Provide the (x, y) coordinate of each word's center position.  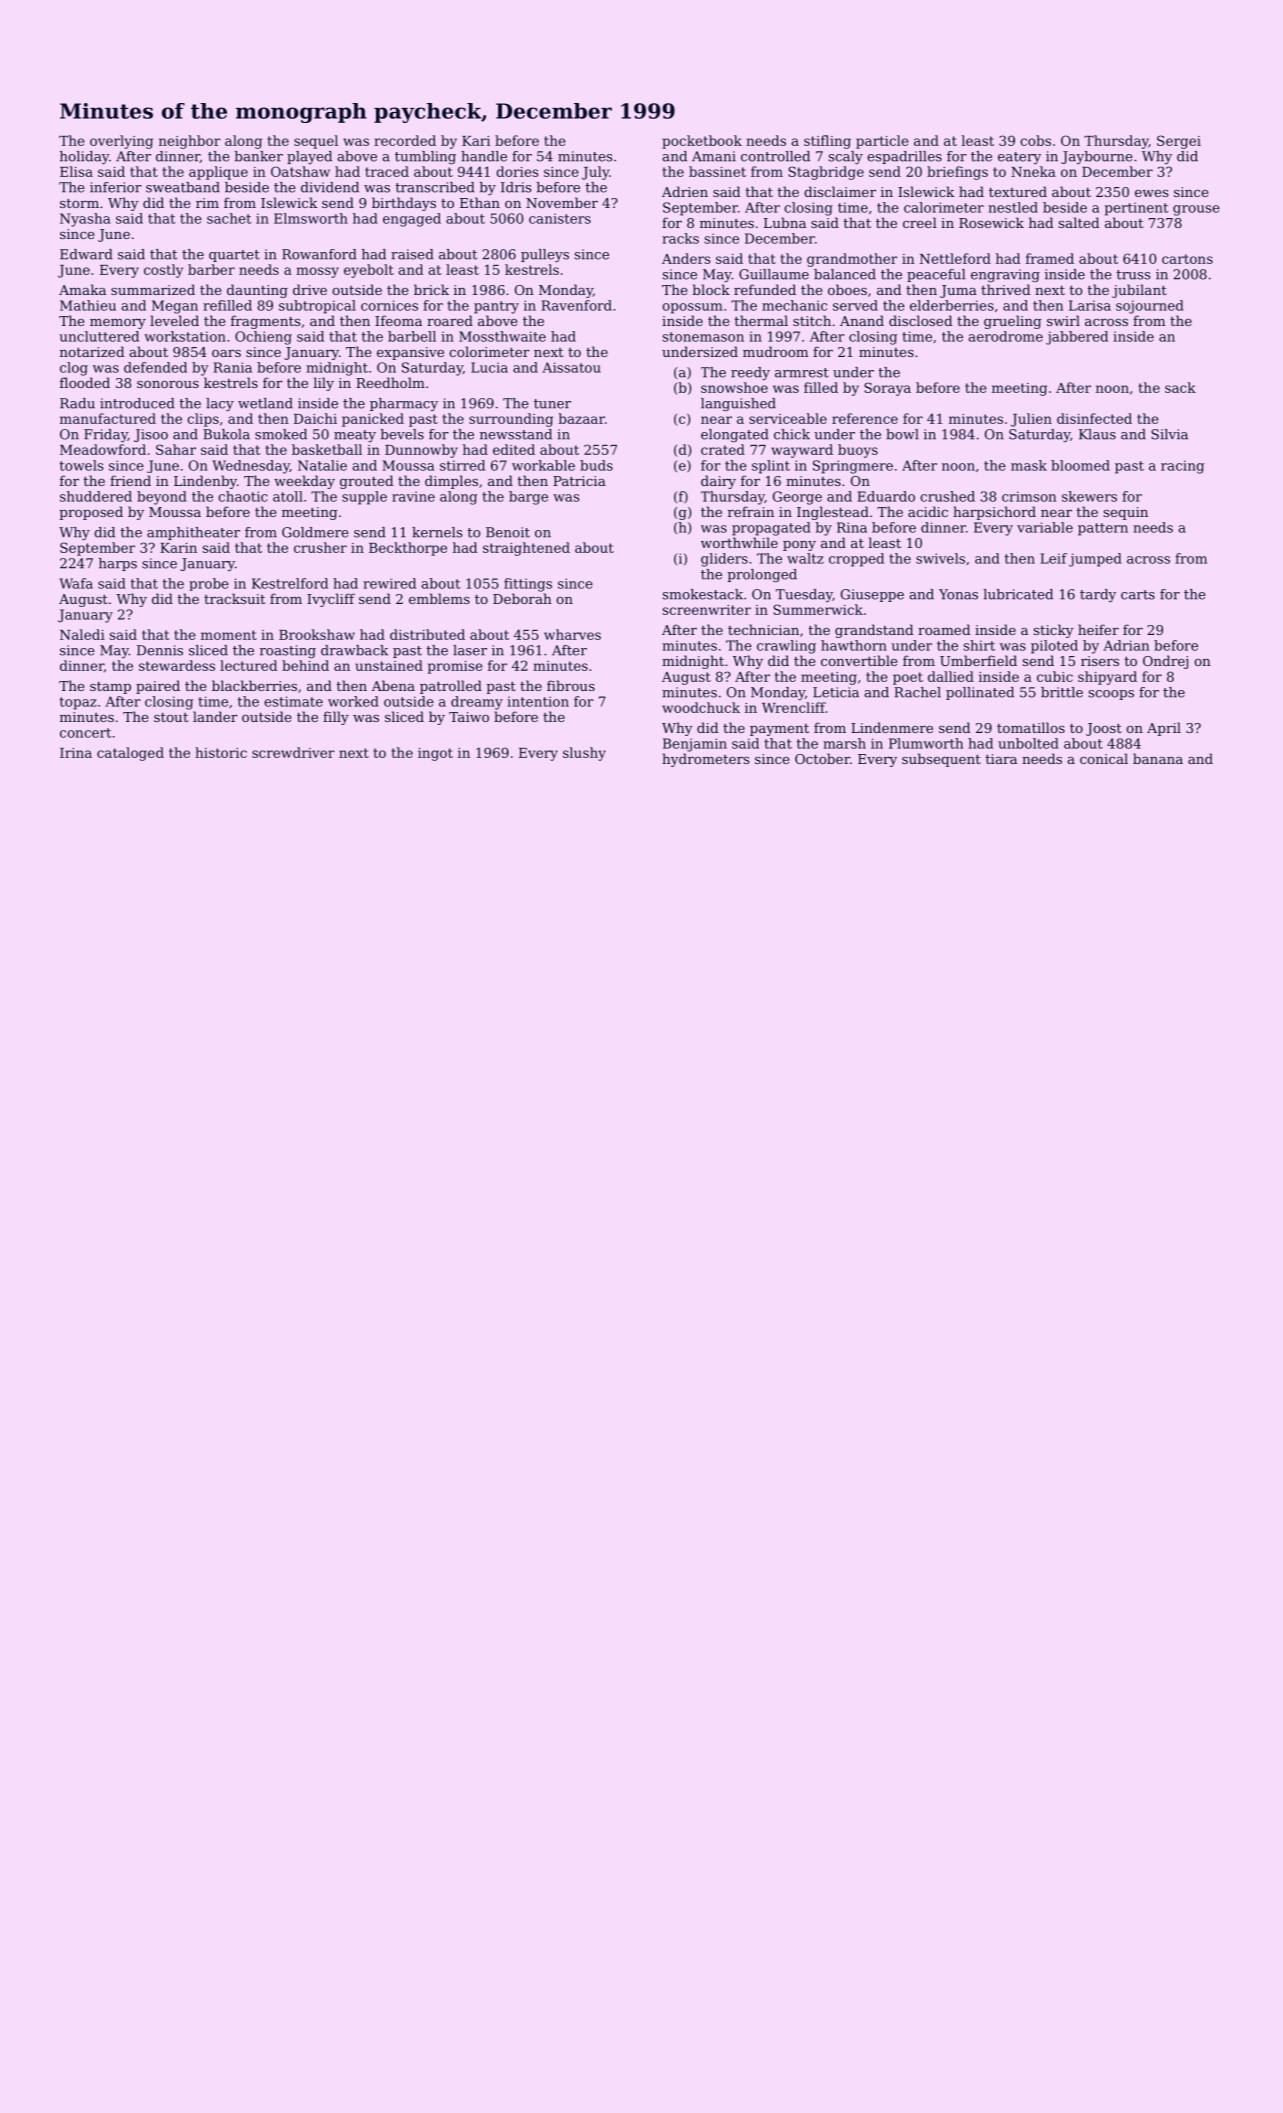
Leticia (836, 692)
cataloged (130, 754)
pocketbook (702, 142)
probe (209, 584)
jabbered (1077, 338)
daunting (257, 291)
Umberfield (978, 660)
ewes (1151, 193)
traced (387, 171)
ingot (435, 754)
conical (1104, 758)
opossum (692, 308)
